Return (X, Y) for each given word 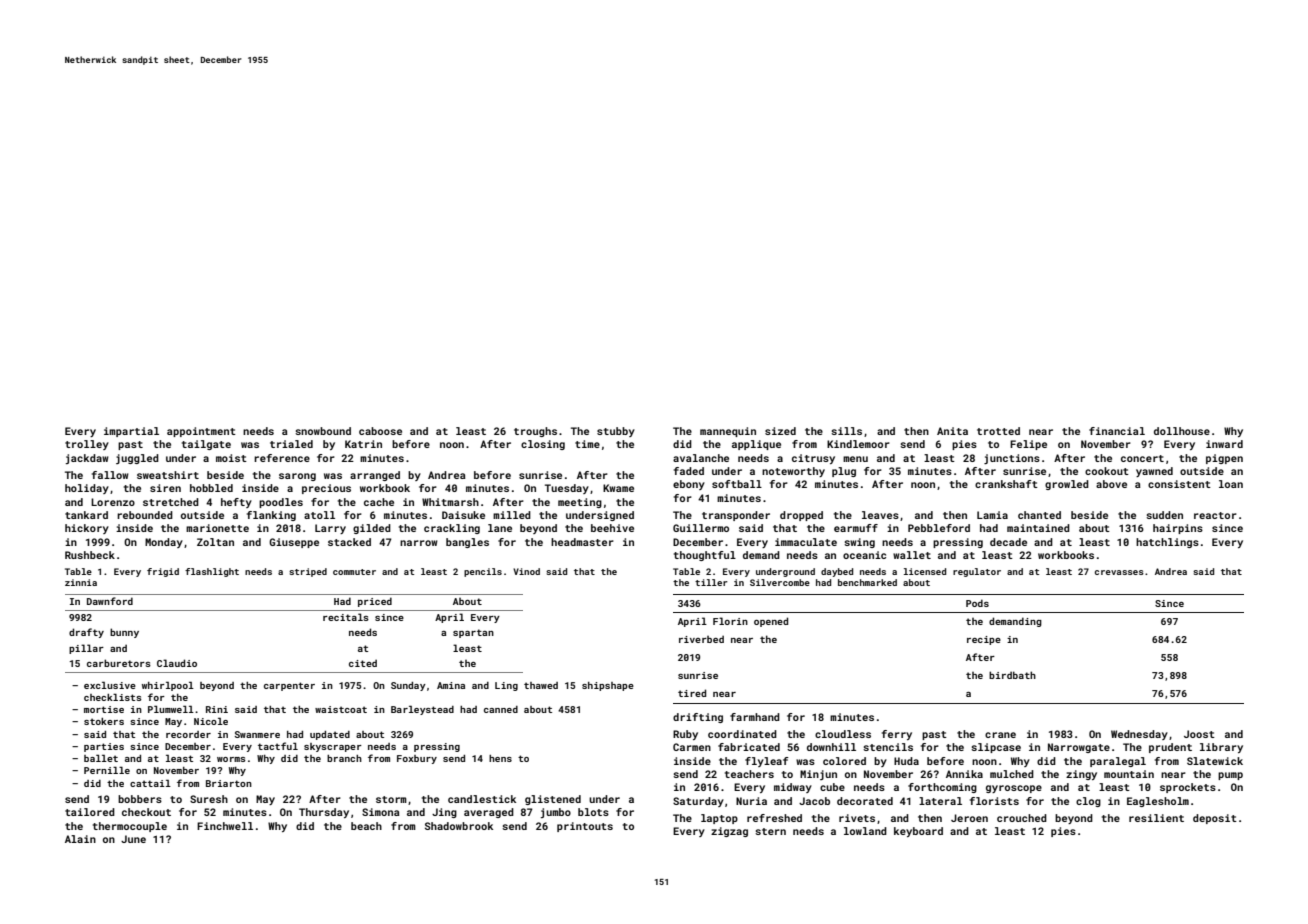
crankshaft (1006, 484)
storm (391, 799)
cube (832, 787)
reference (282, 458)
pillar (86, 649)
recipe (984, 640)
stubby (616, 432)
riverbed (701, 639)
